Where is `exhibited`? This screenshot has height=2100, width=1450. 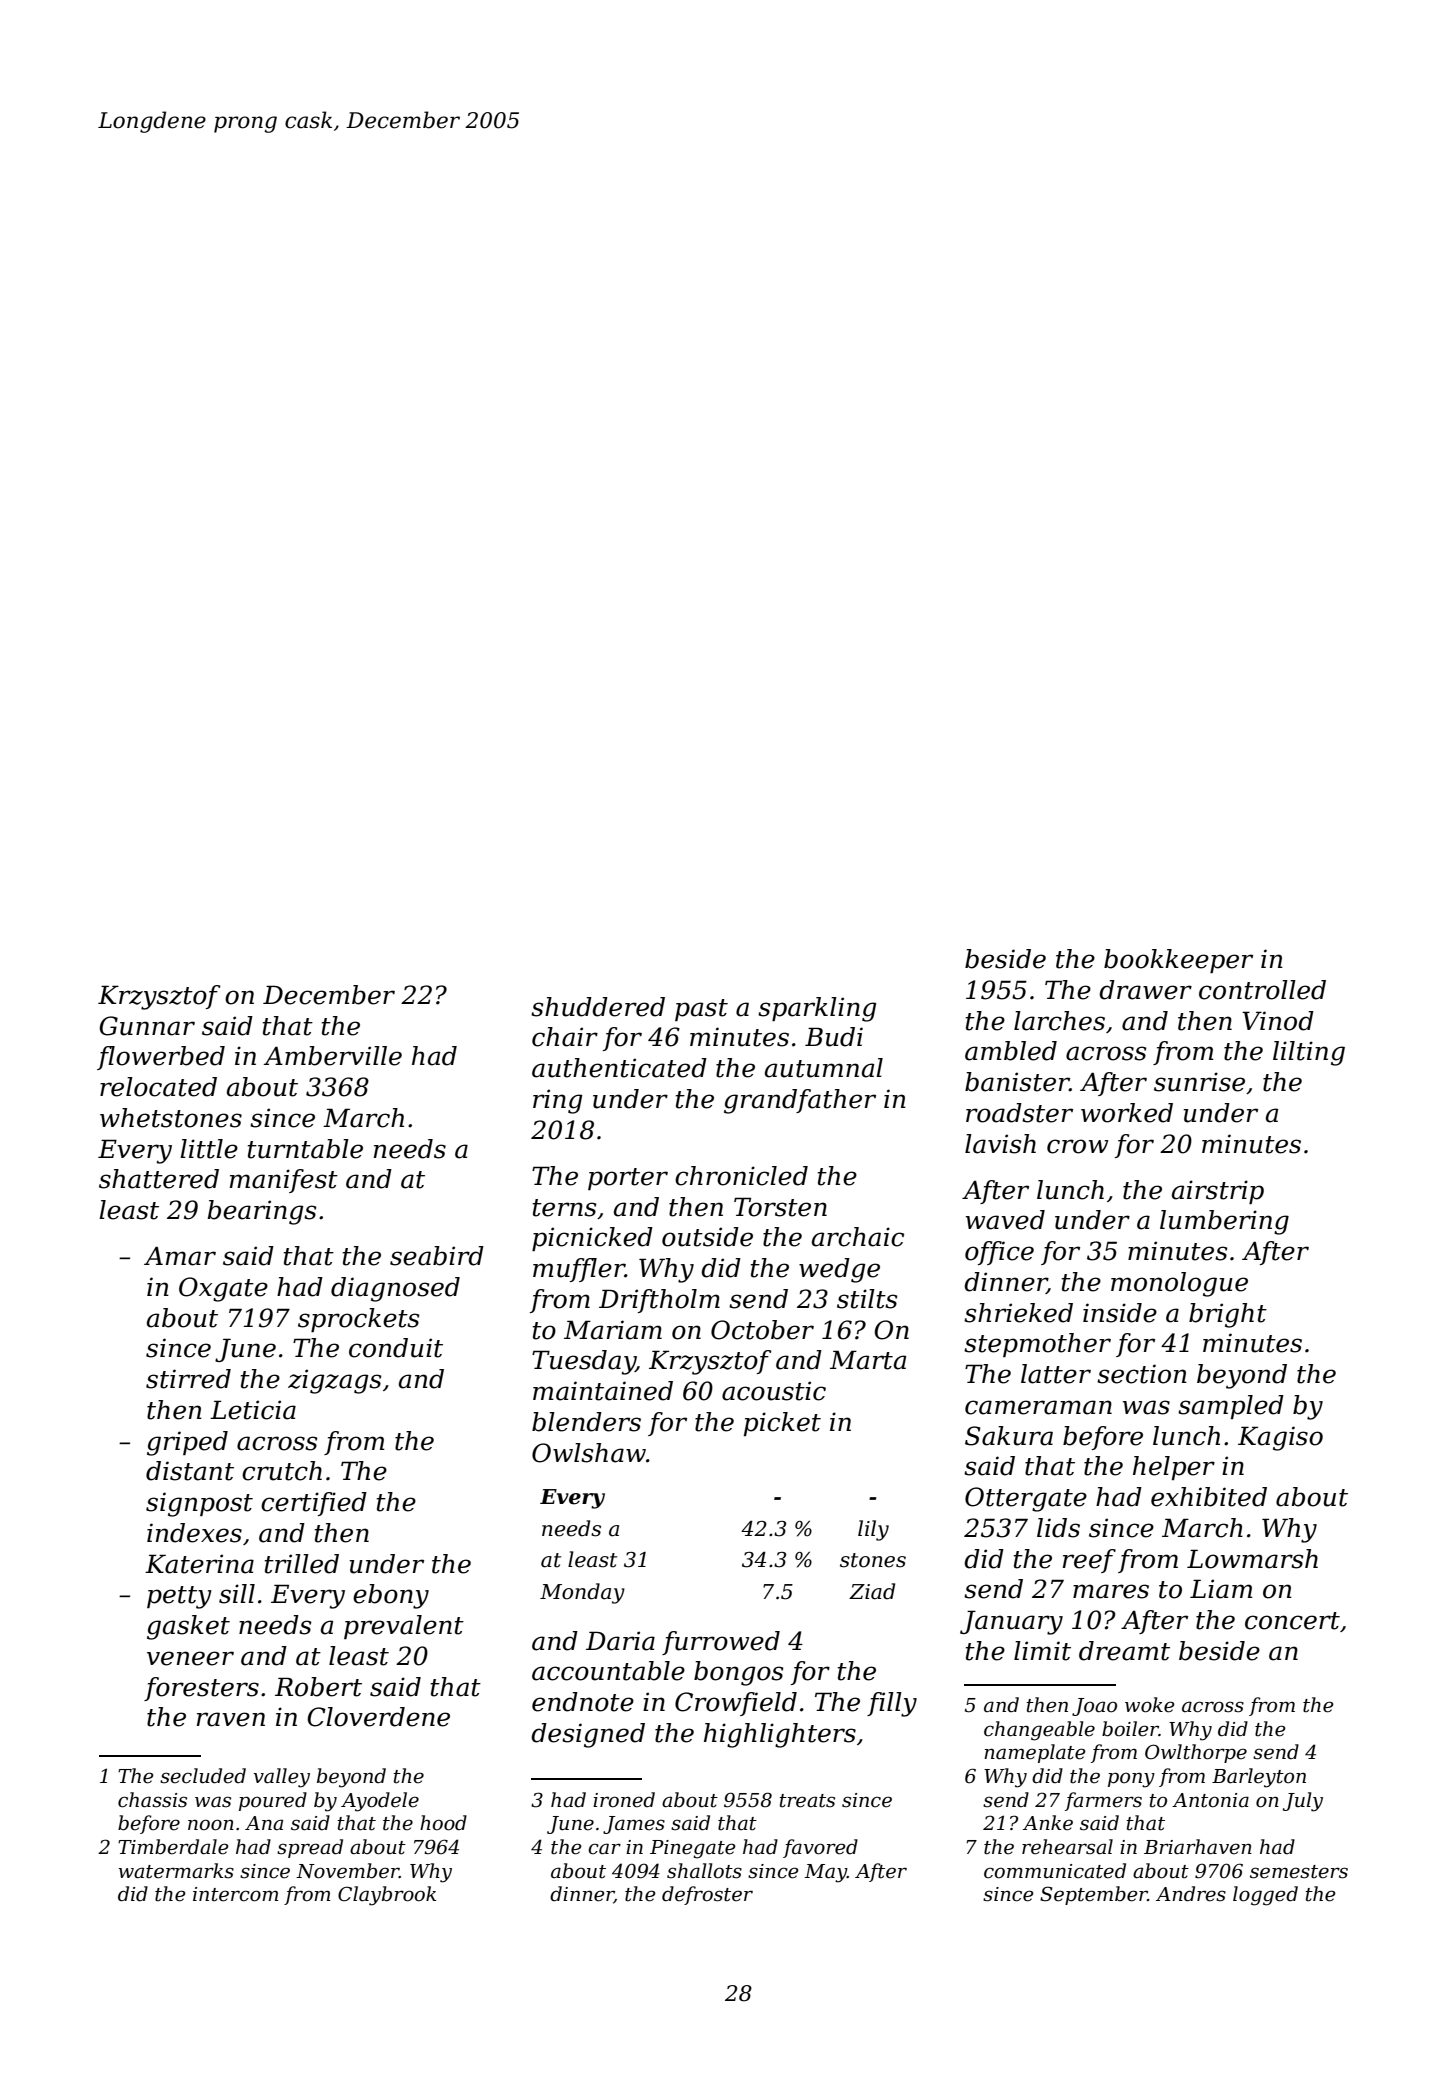
exhibited is located at coordinates (1209, 1497).
